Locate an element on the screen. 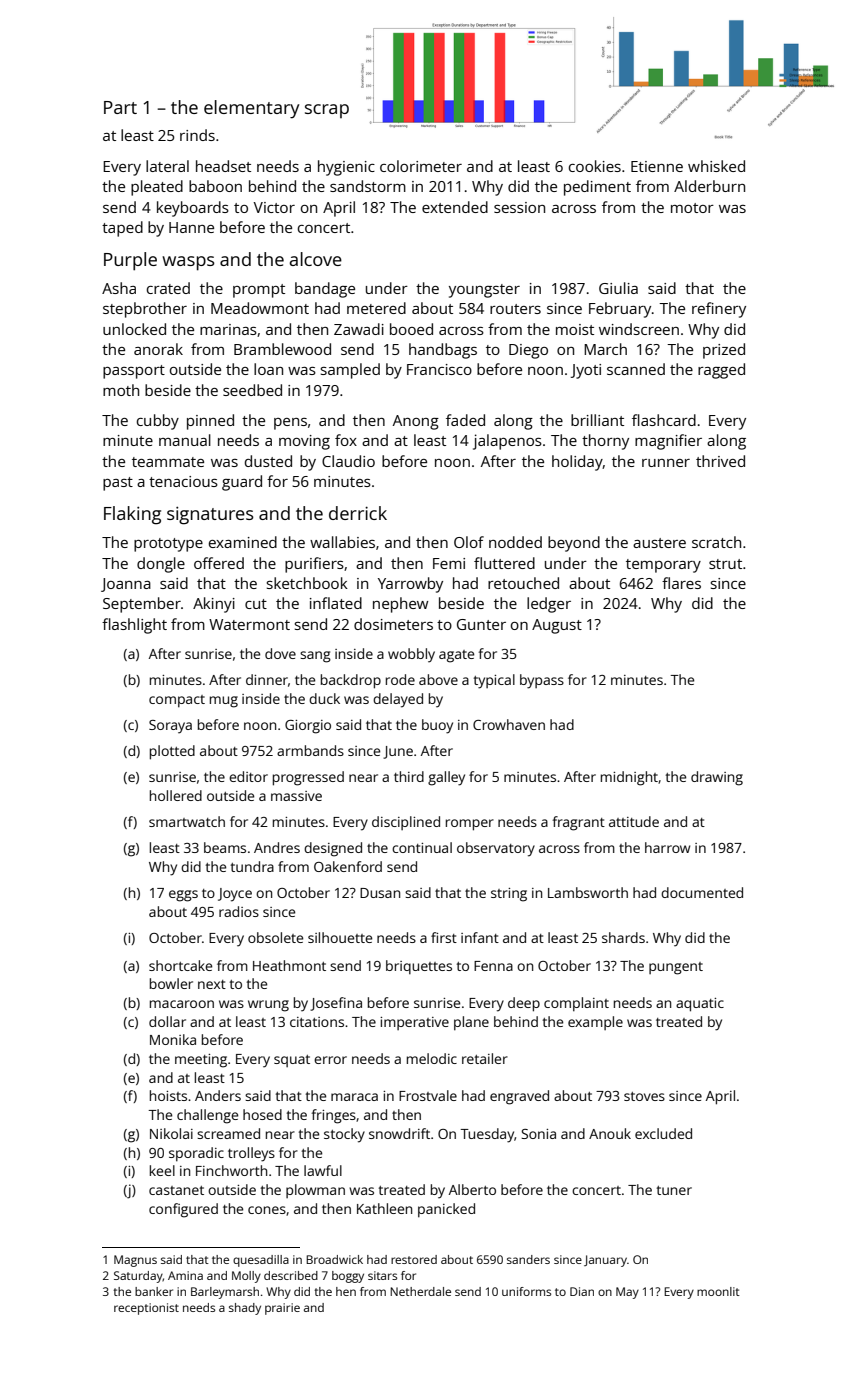 This screenshot has height=1400, width=849. Dian is located at coordinates (582, 1291).
